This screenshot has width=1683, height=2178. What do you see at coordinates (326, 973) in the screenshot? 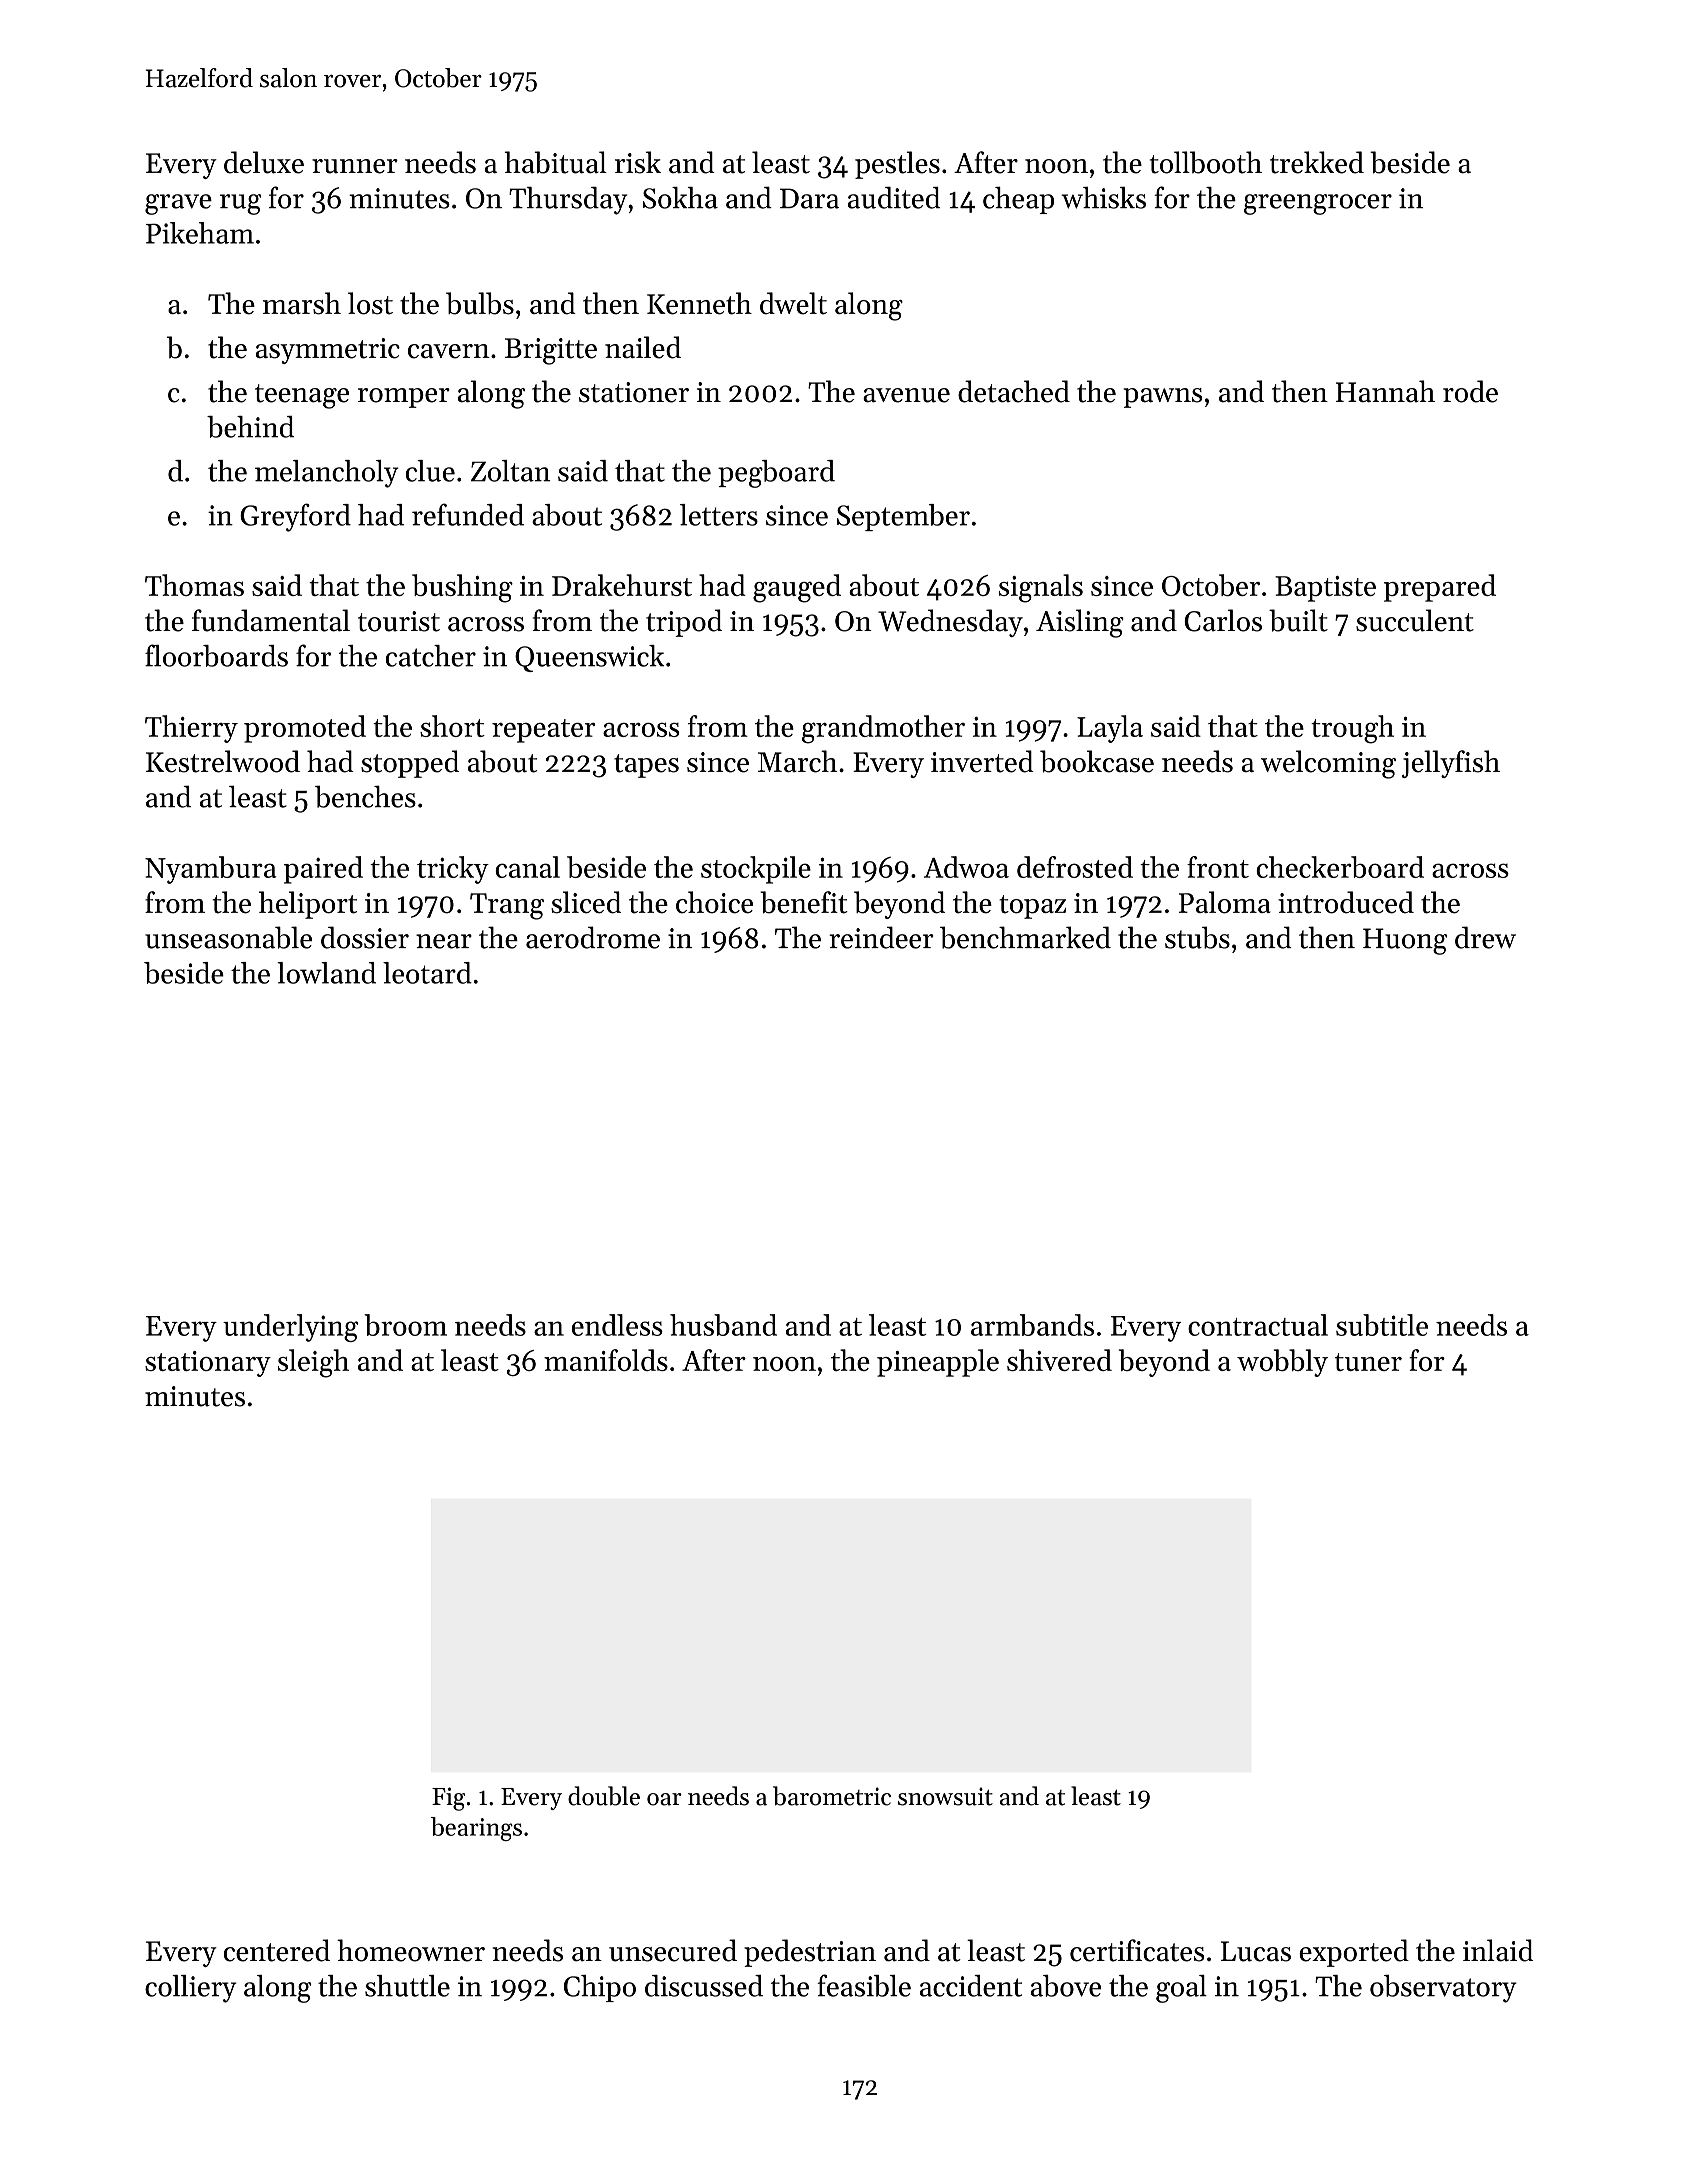
I see `lowland` at bounding box center [326, 973].
